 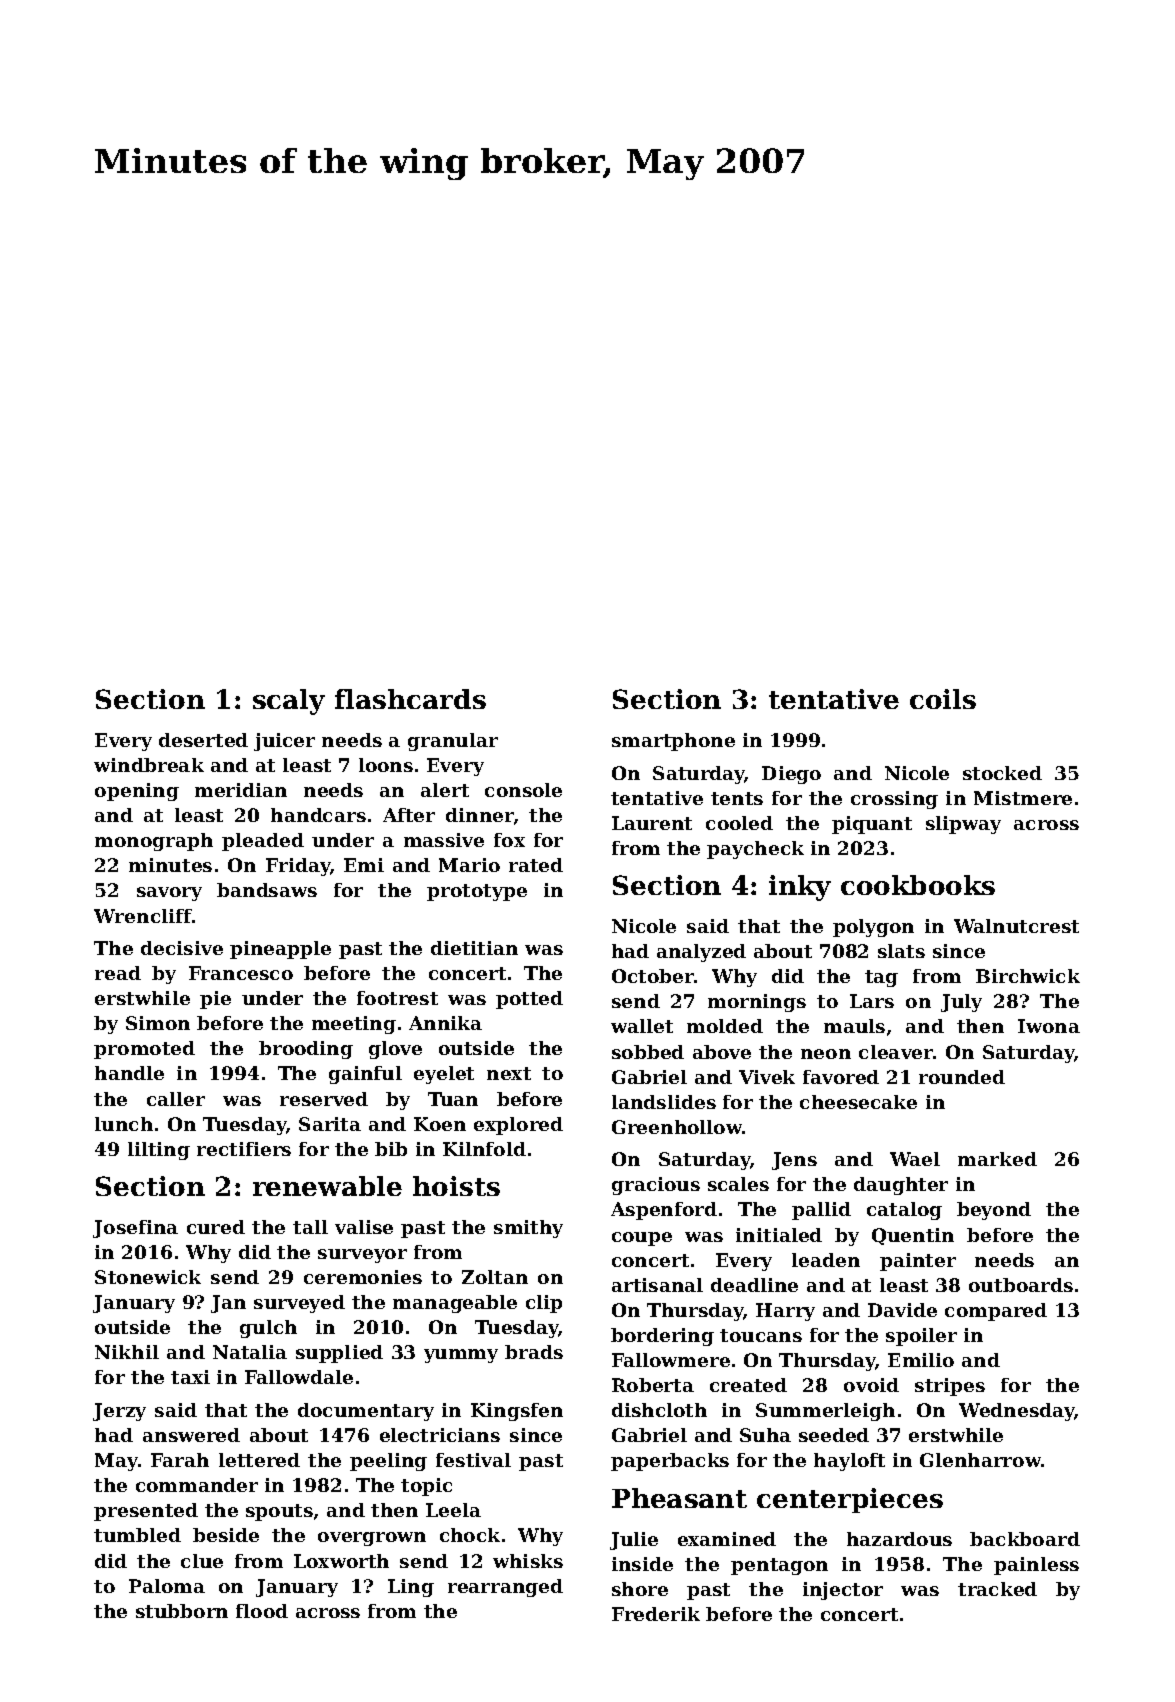 What do you see at coordinates (963, 825) in the image?
I see `slipway` at bounding box center [963, 825].
